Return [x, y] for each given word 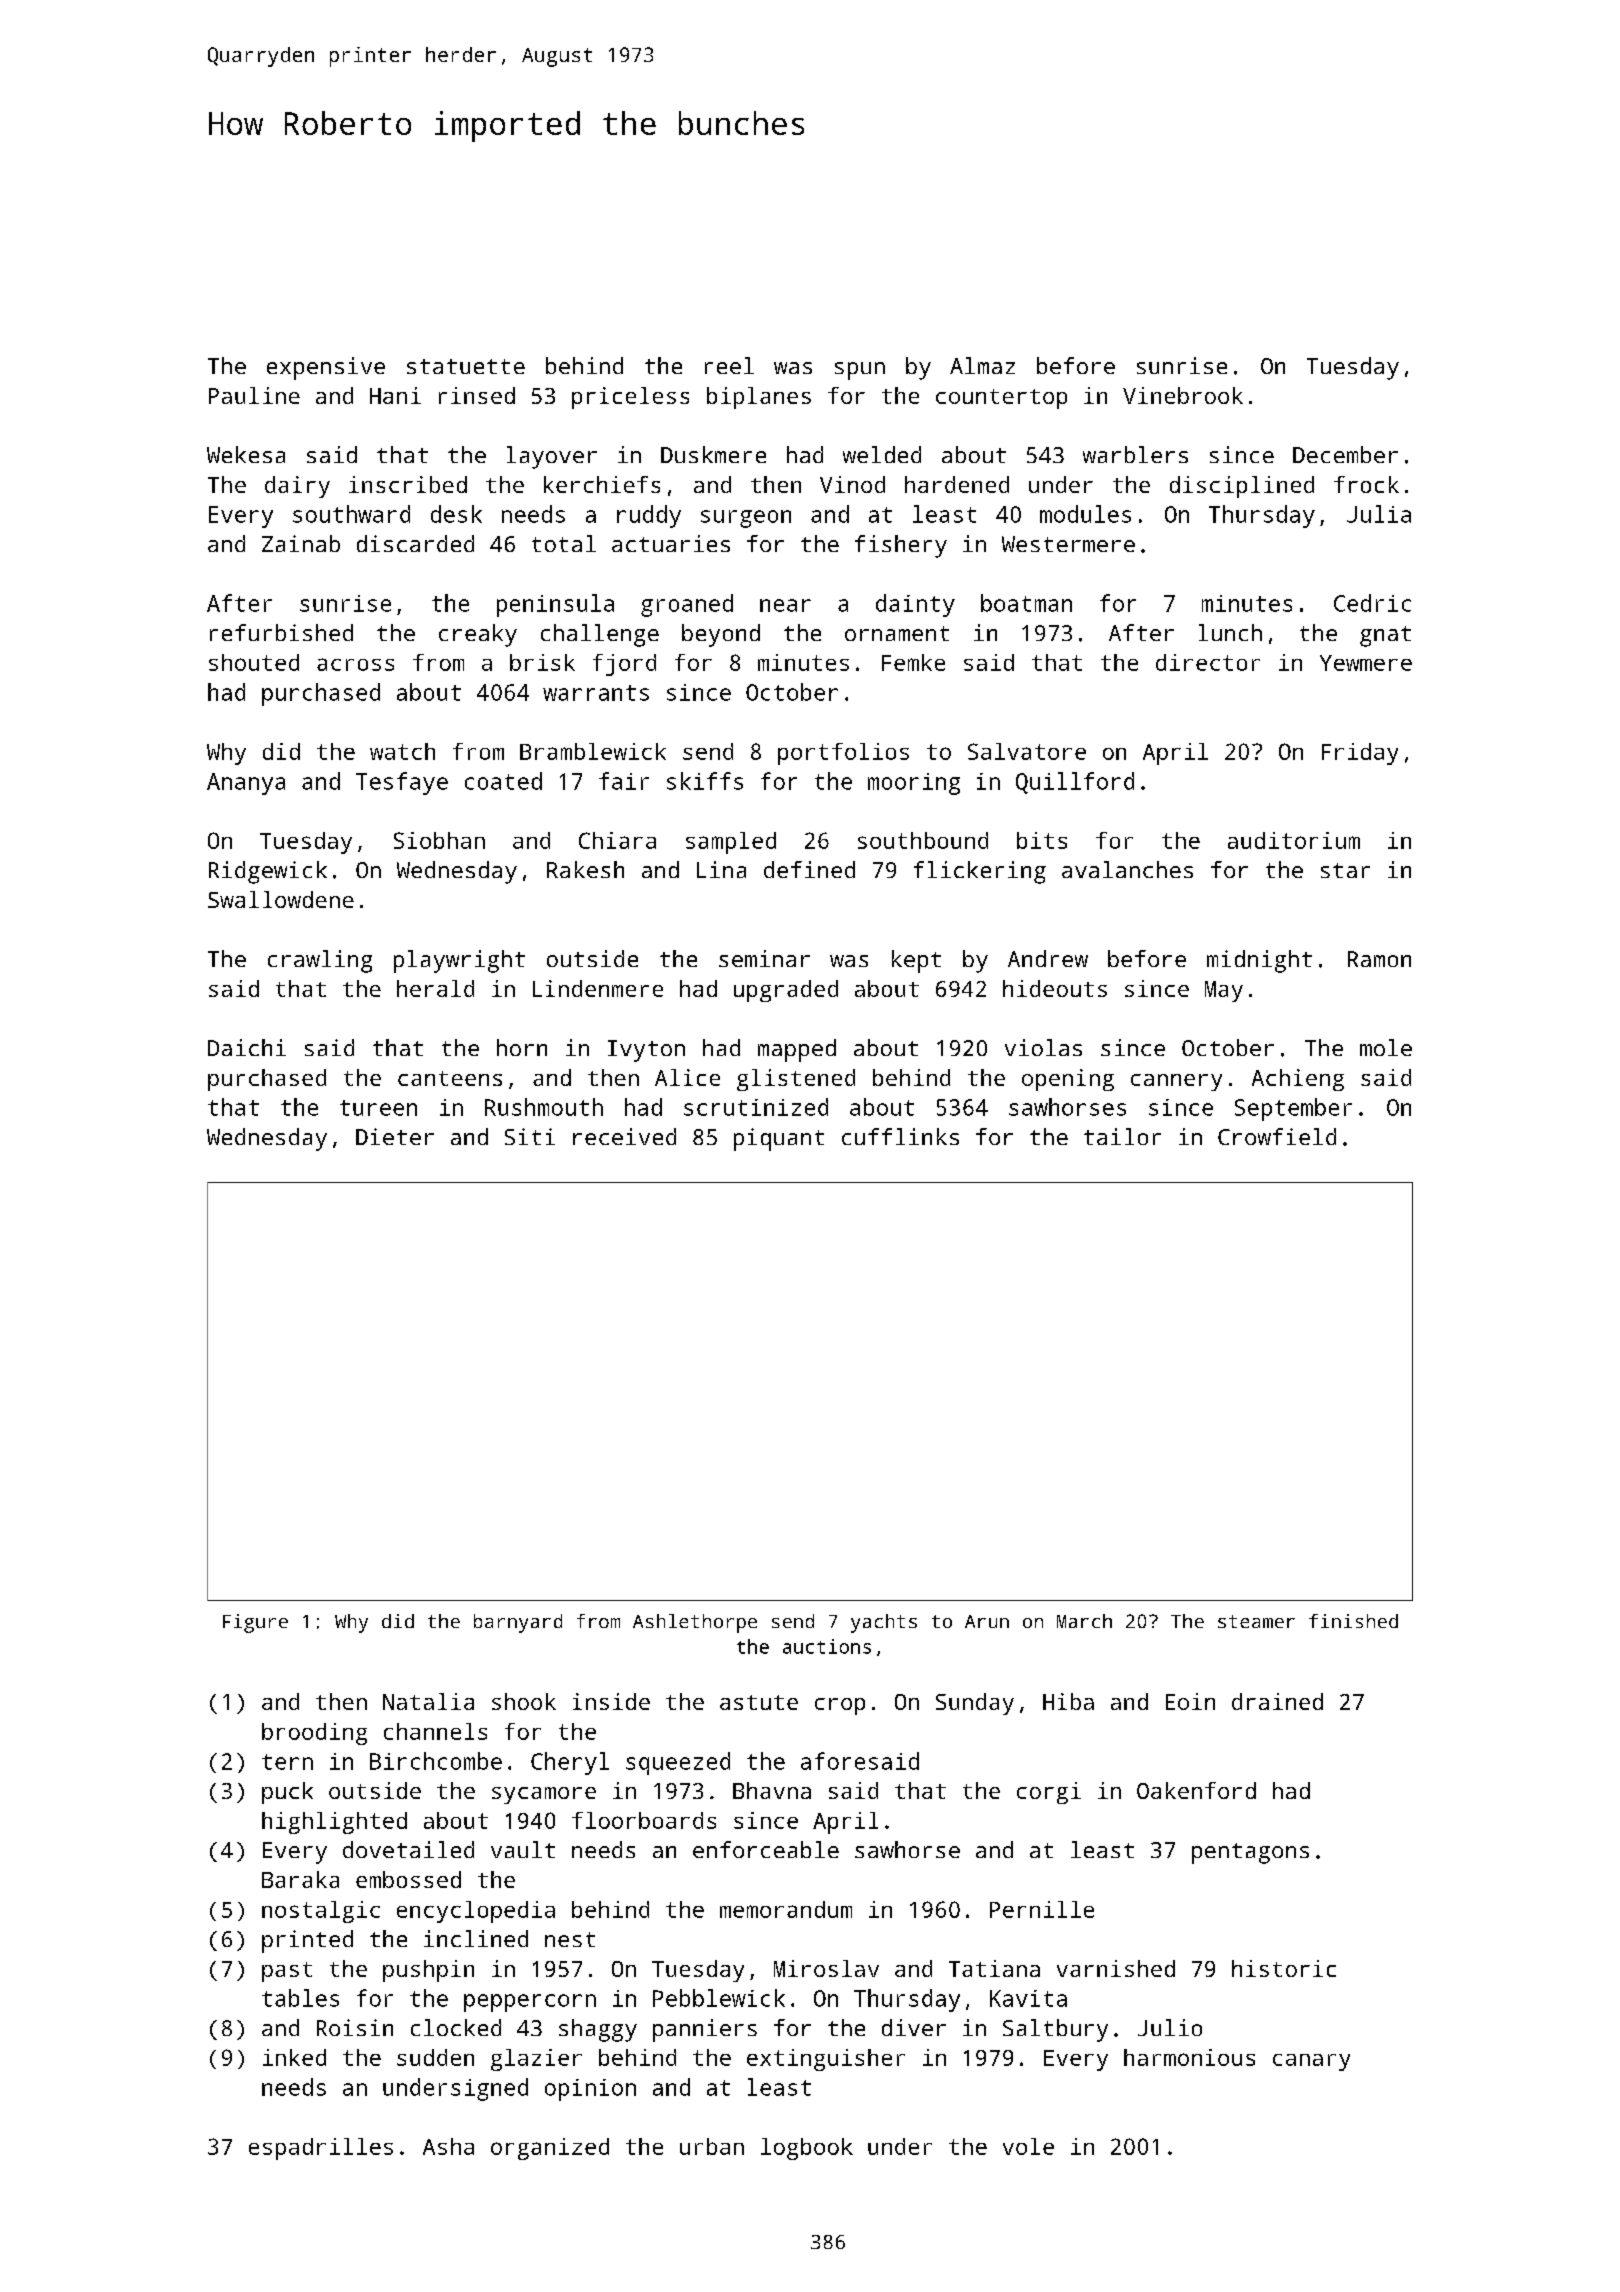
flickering [980, 872]
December [1345, 454]
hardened [957, 484]
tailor [1122, 1136]
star [1345, 870]
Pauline [254, 395]
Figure [255, 1623]
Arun [987, 1621]
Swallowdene [281, 899]
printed [307, 1941]
